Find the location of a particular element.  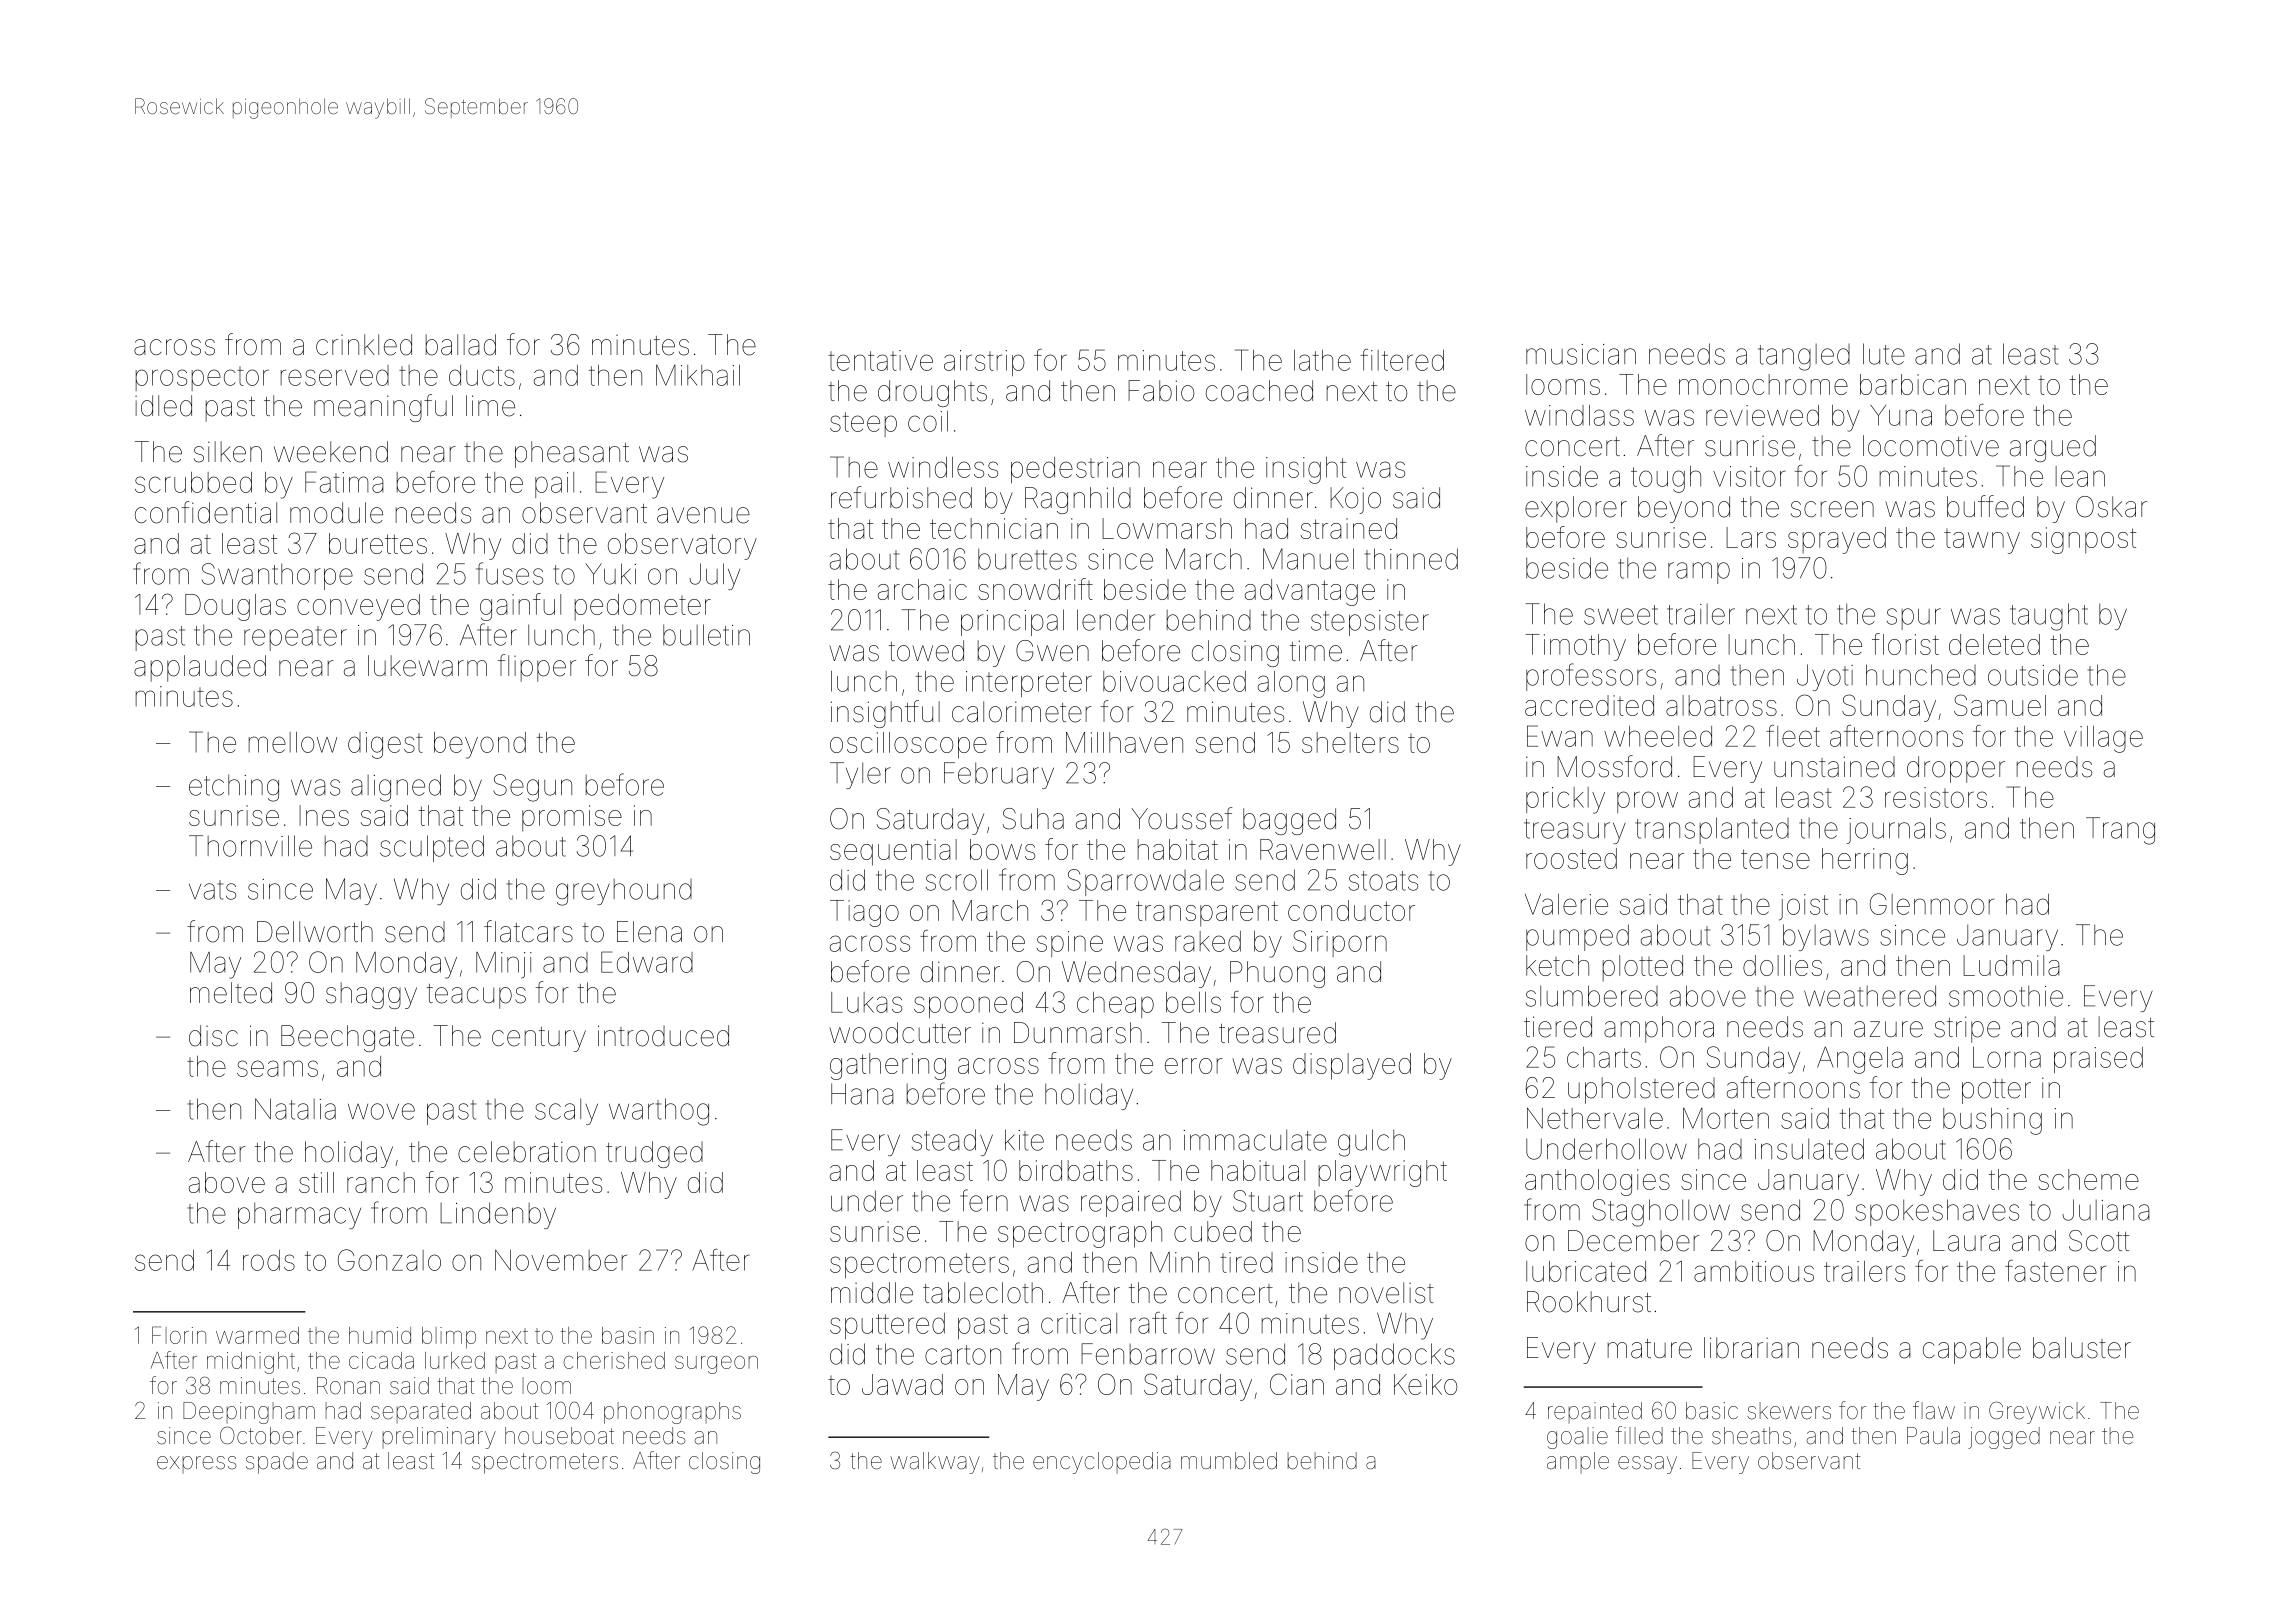

Segun is located at coordinates (532, 788).
